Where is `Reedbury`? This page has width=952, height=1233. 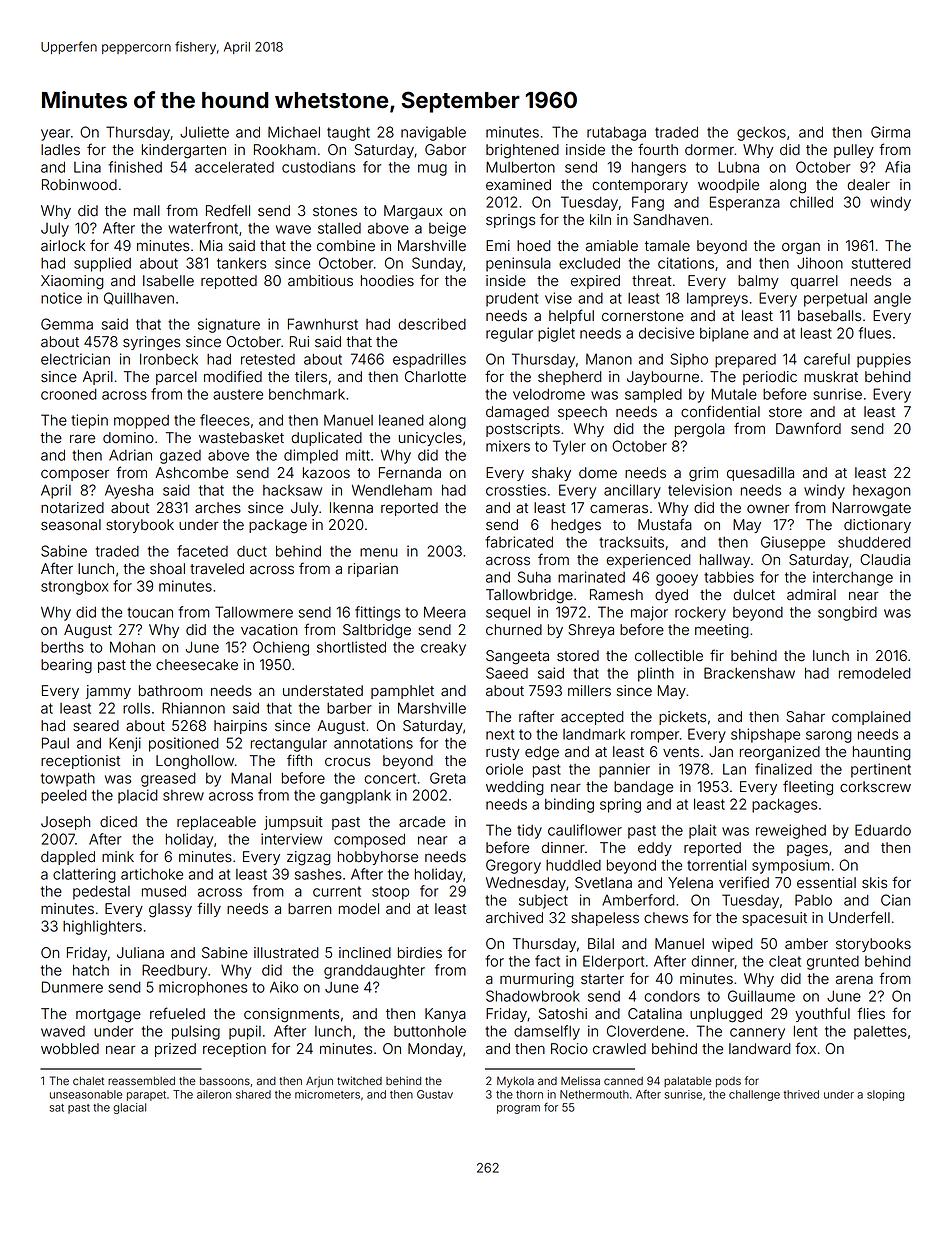 Reedbury is located at coordinates (174, 971).
